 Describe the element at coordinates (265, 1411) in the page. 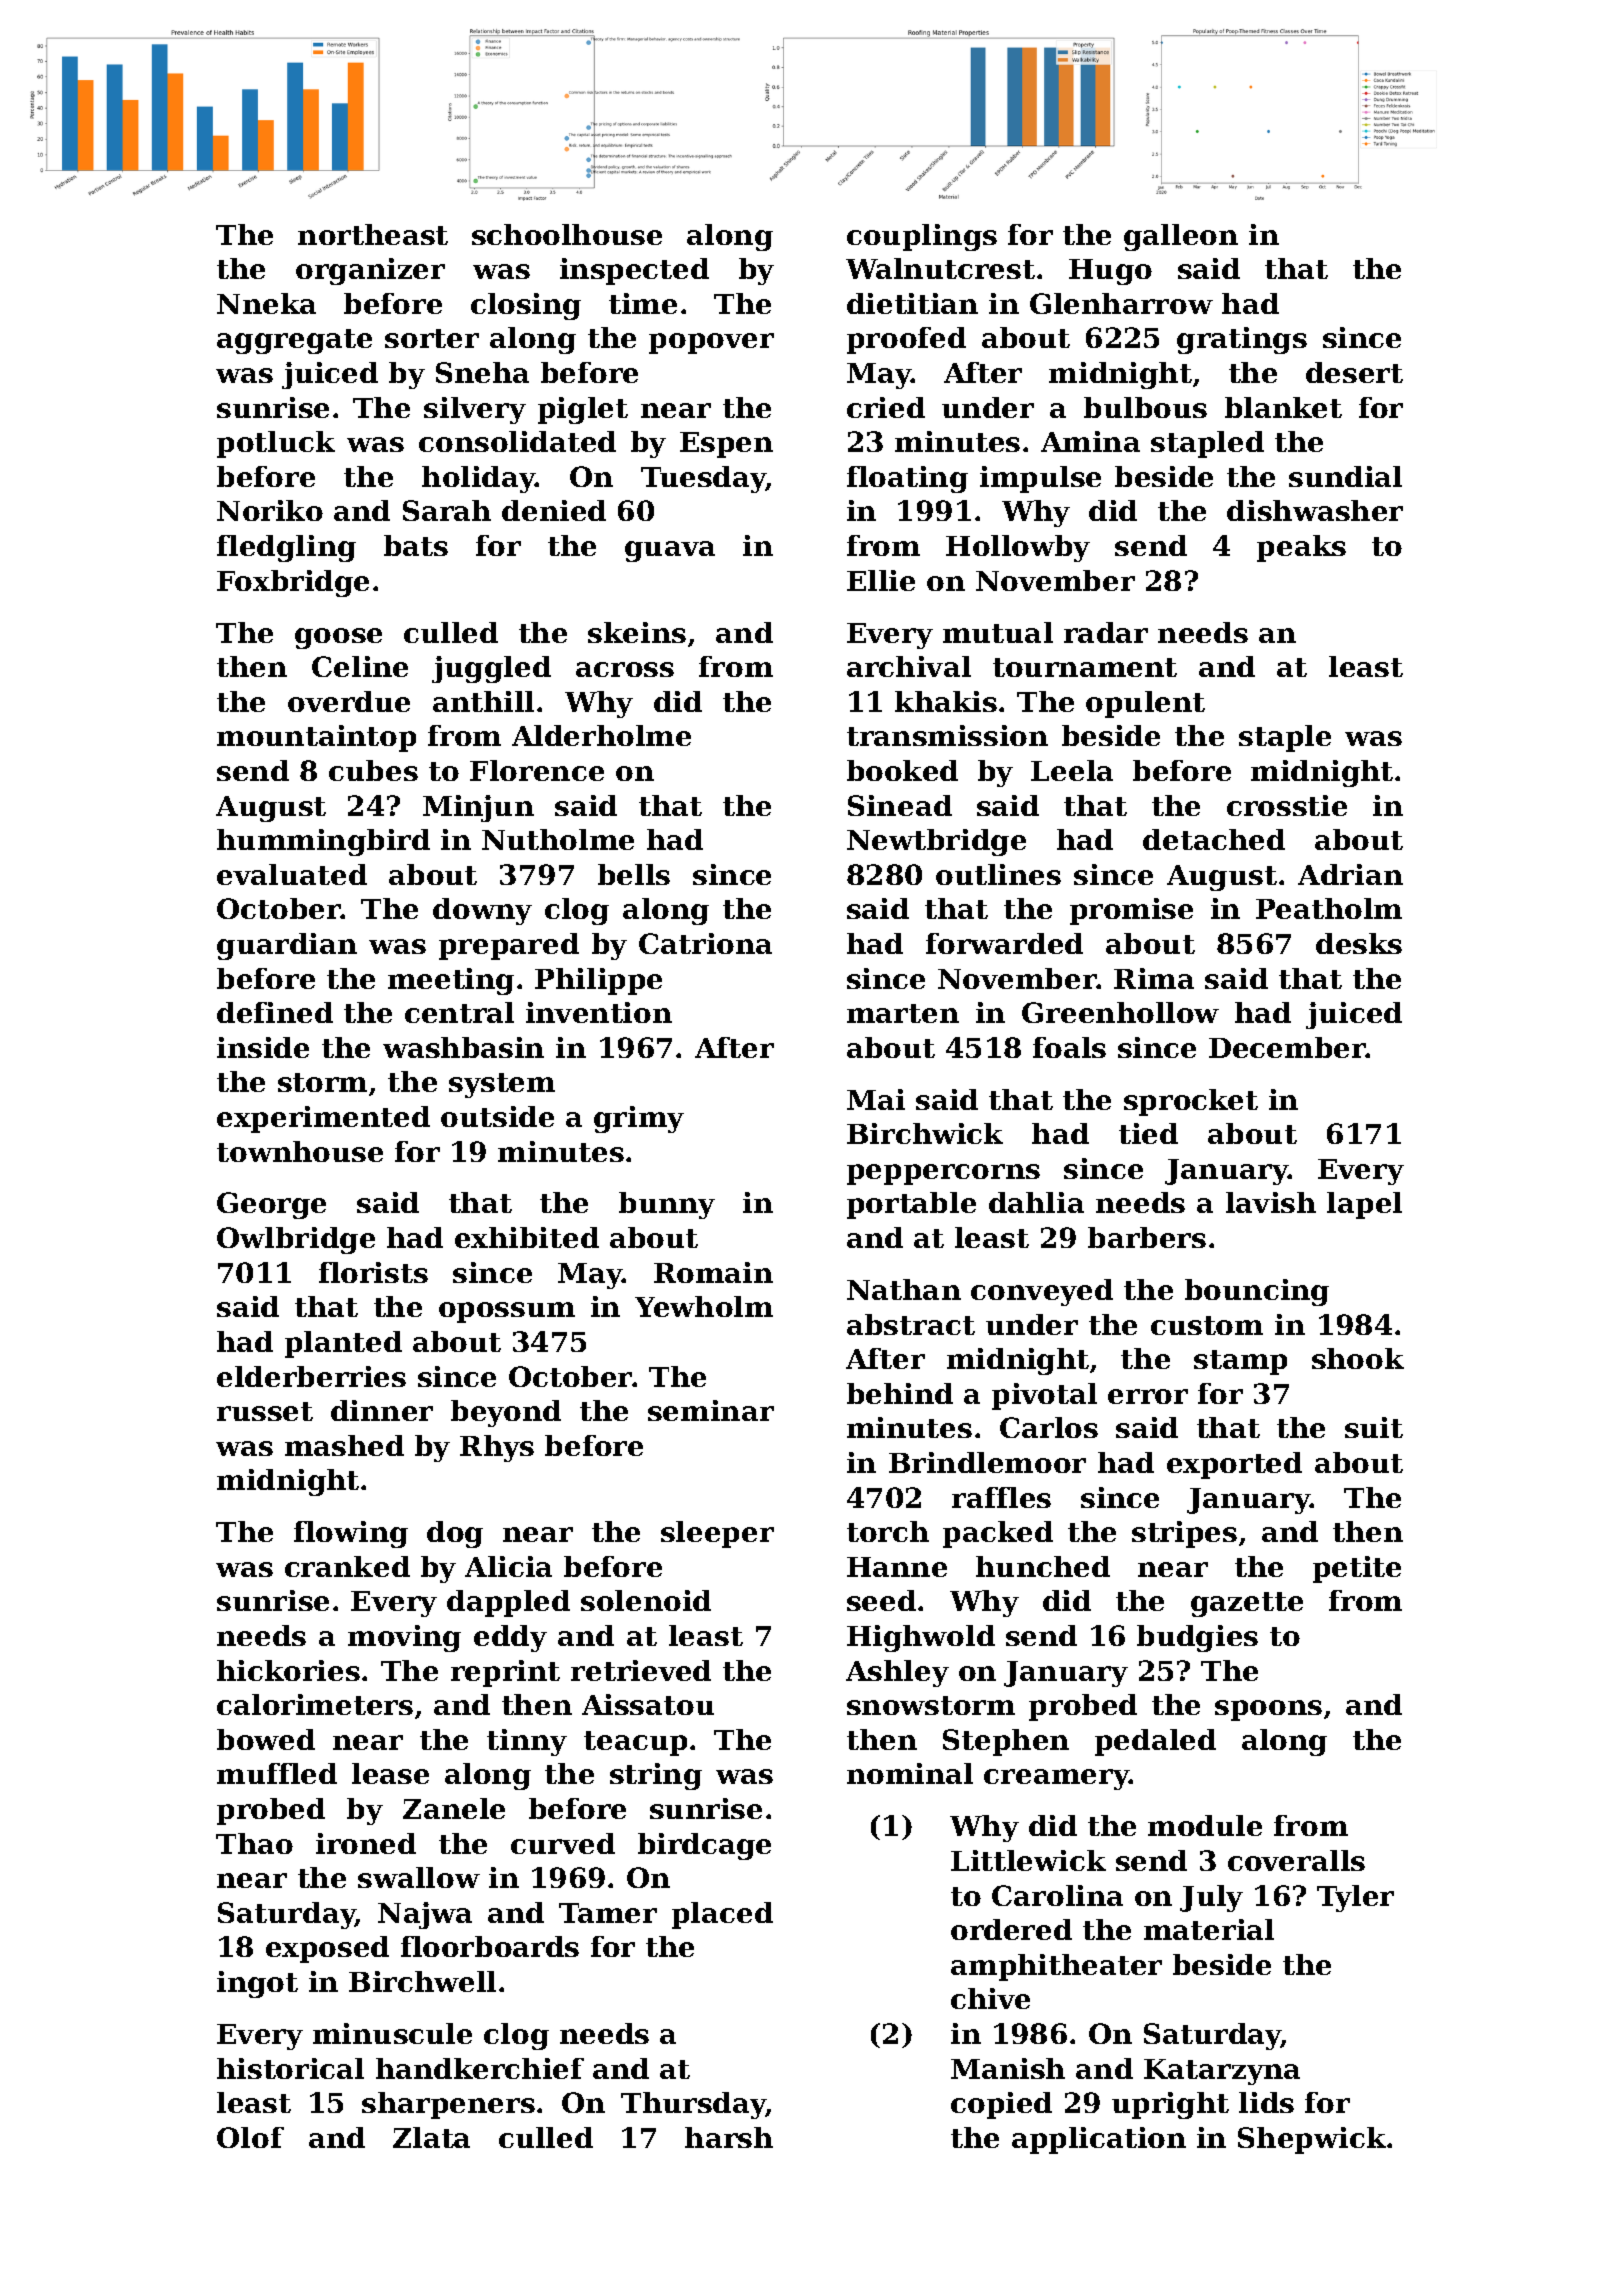

I see `russet` at that location.
